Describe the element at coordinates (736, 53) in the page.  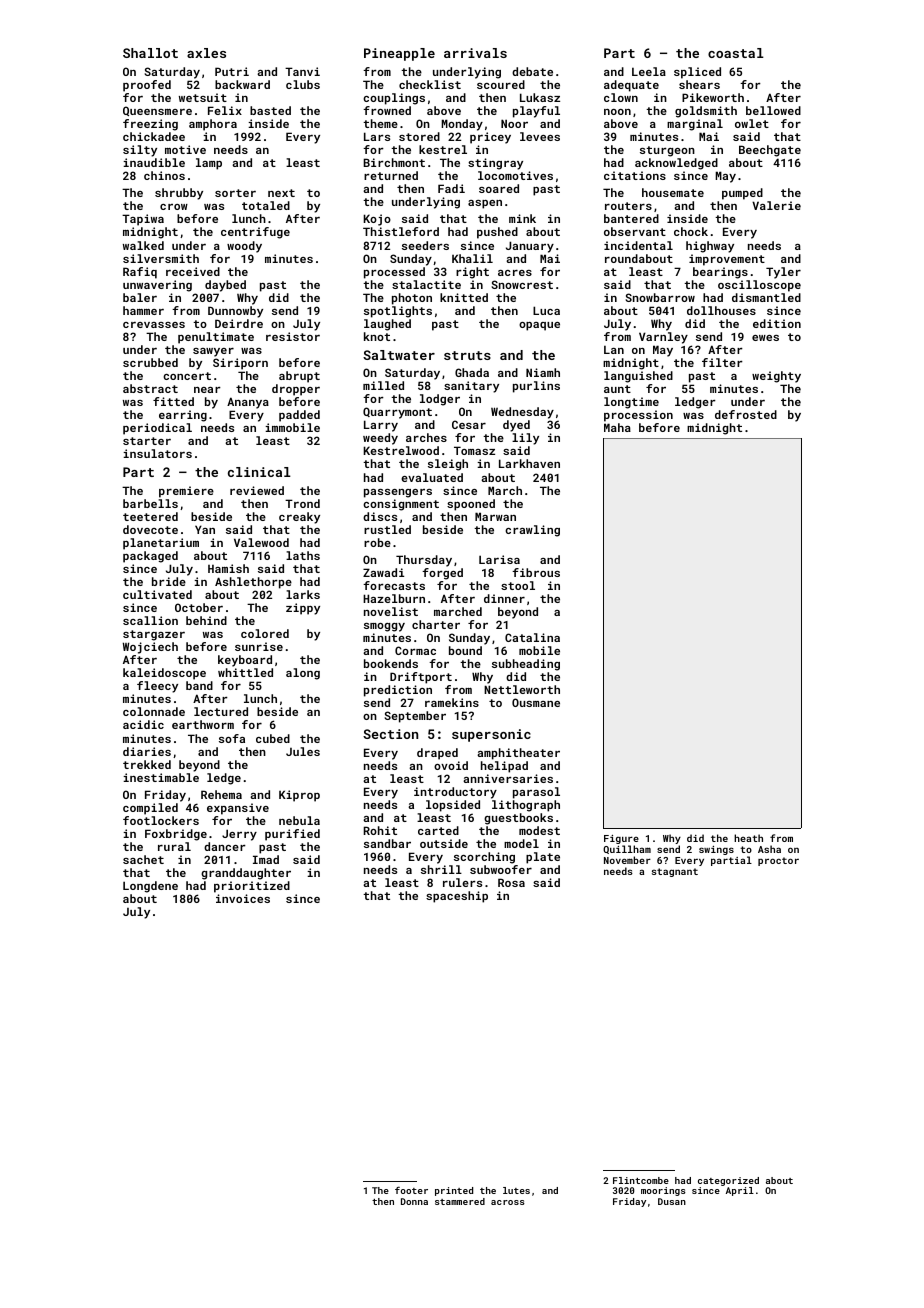
I see `coastal` at that location.
